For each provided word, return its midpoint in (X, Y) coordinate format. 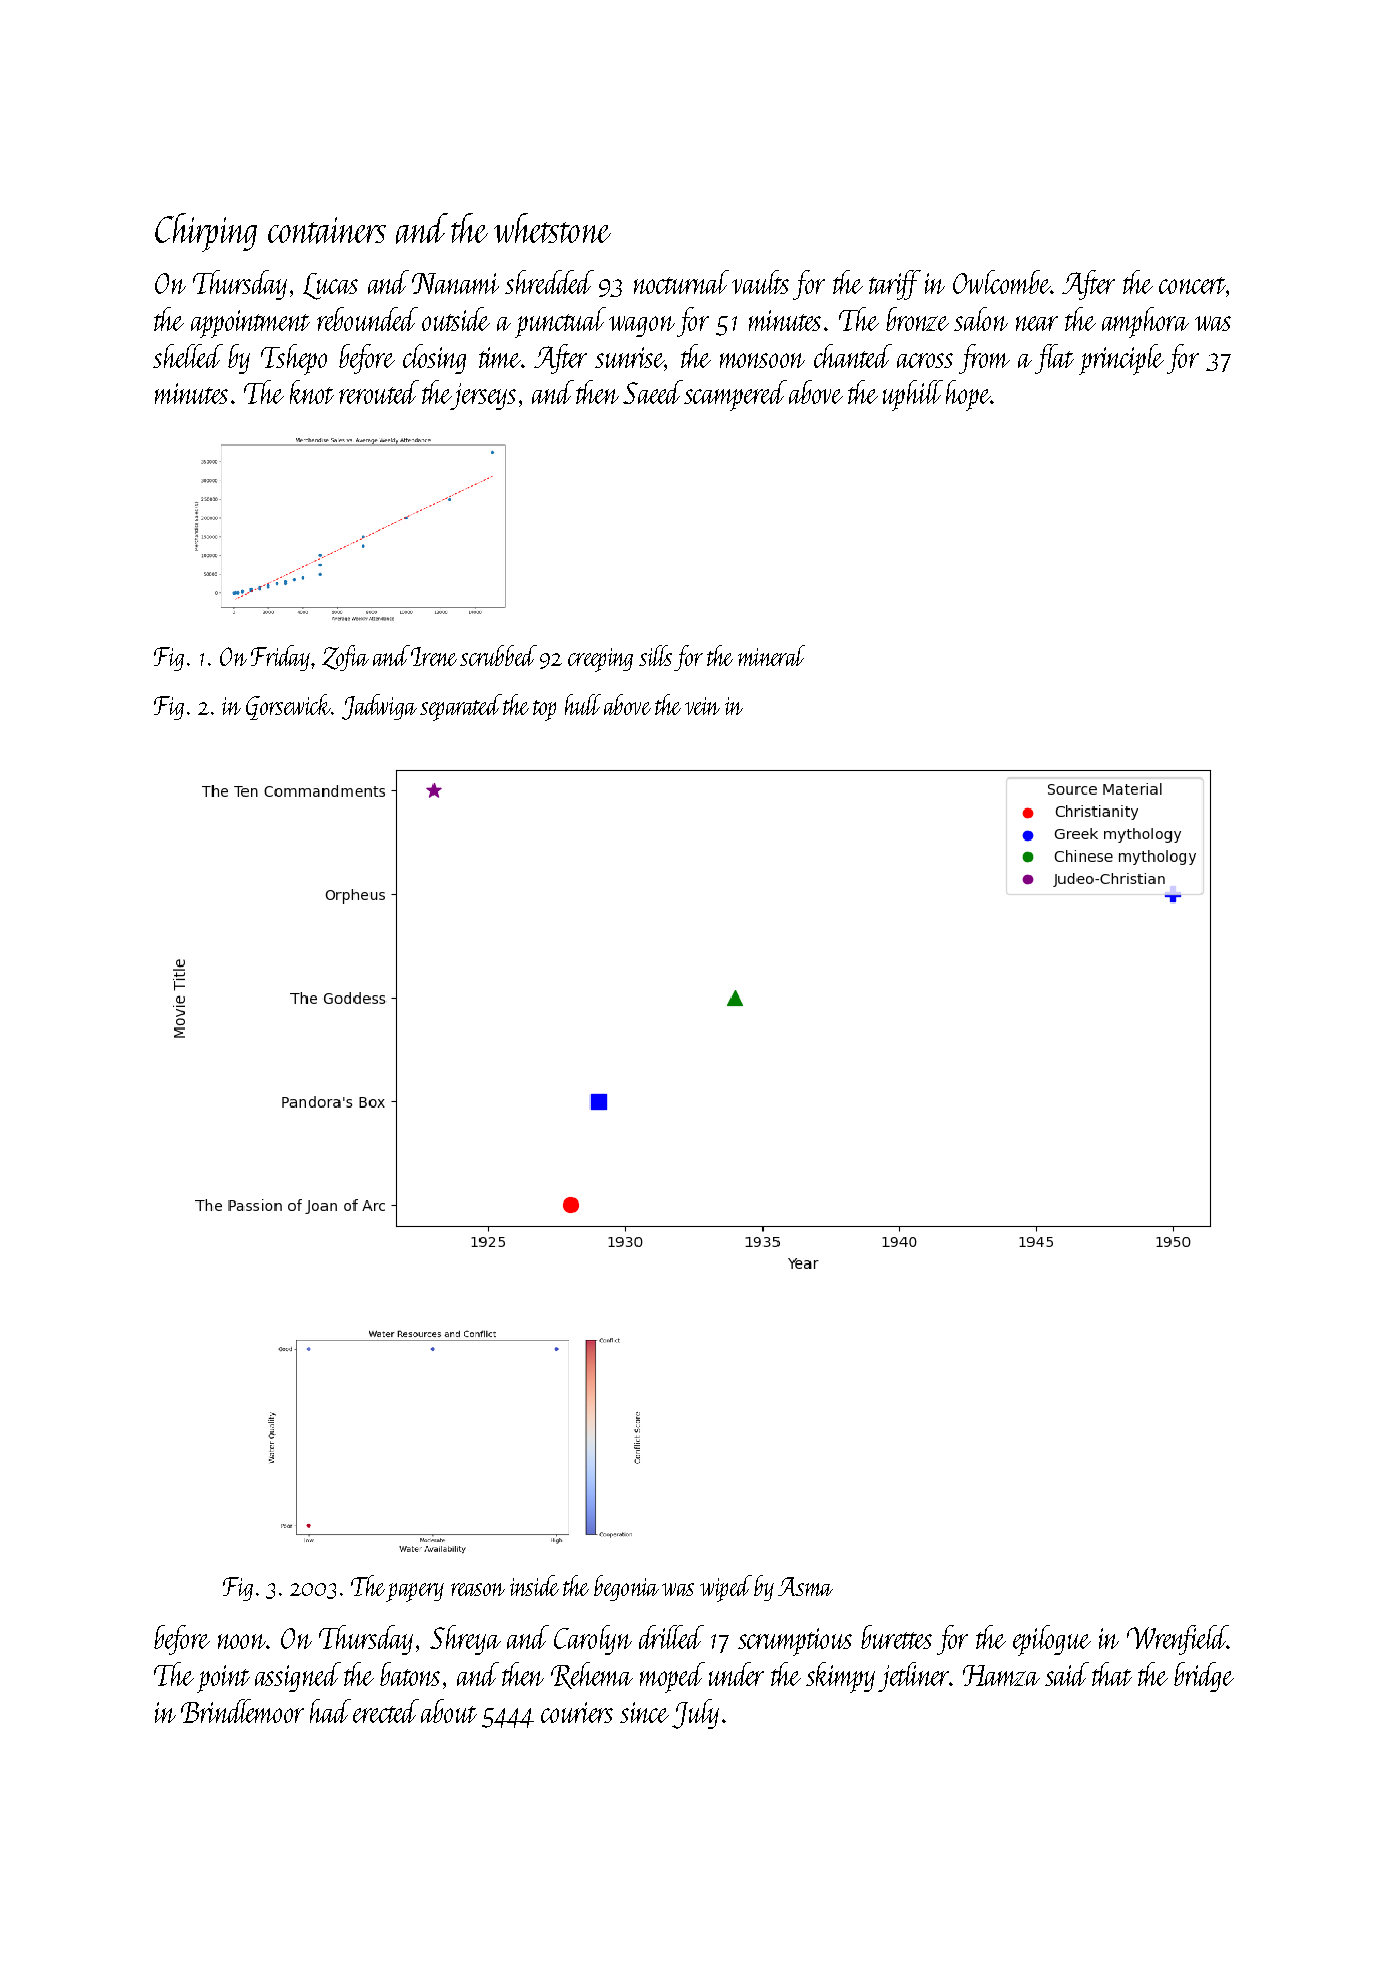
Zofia (345, 658)
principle (1121, 359)
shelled (188, 356)
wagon (642, 326)
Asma (805, 1586)
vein (702, 706)
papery (415, 1592)
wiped (726, 1588)
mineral (771, 655)
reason (478, 1589)
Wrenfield (1177, 1640)
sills (655, 655)
